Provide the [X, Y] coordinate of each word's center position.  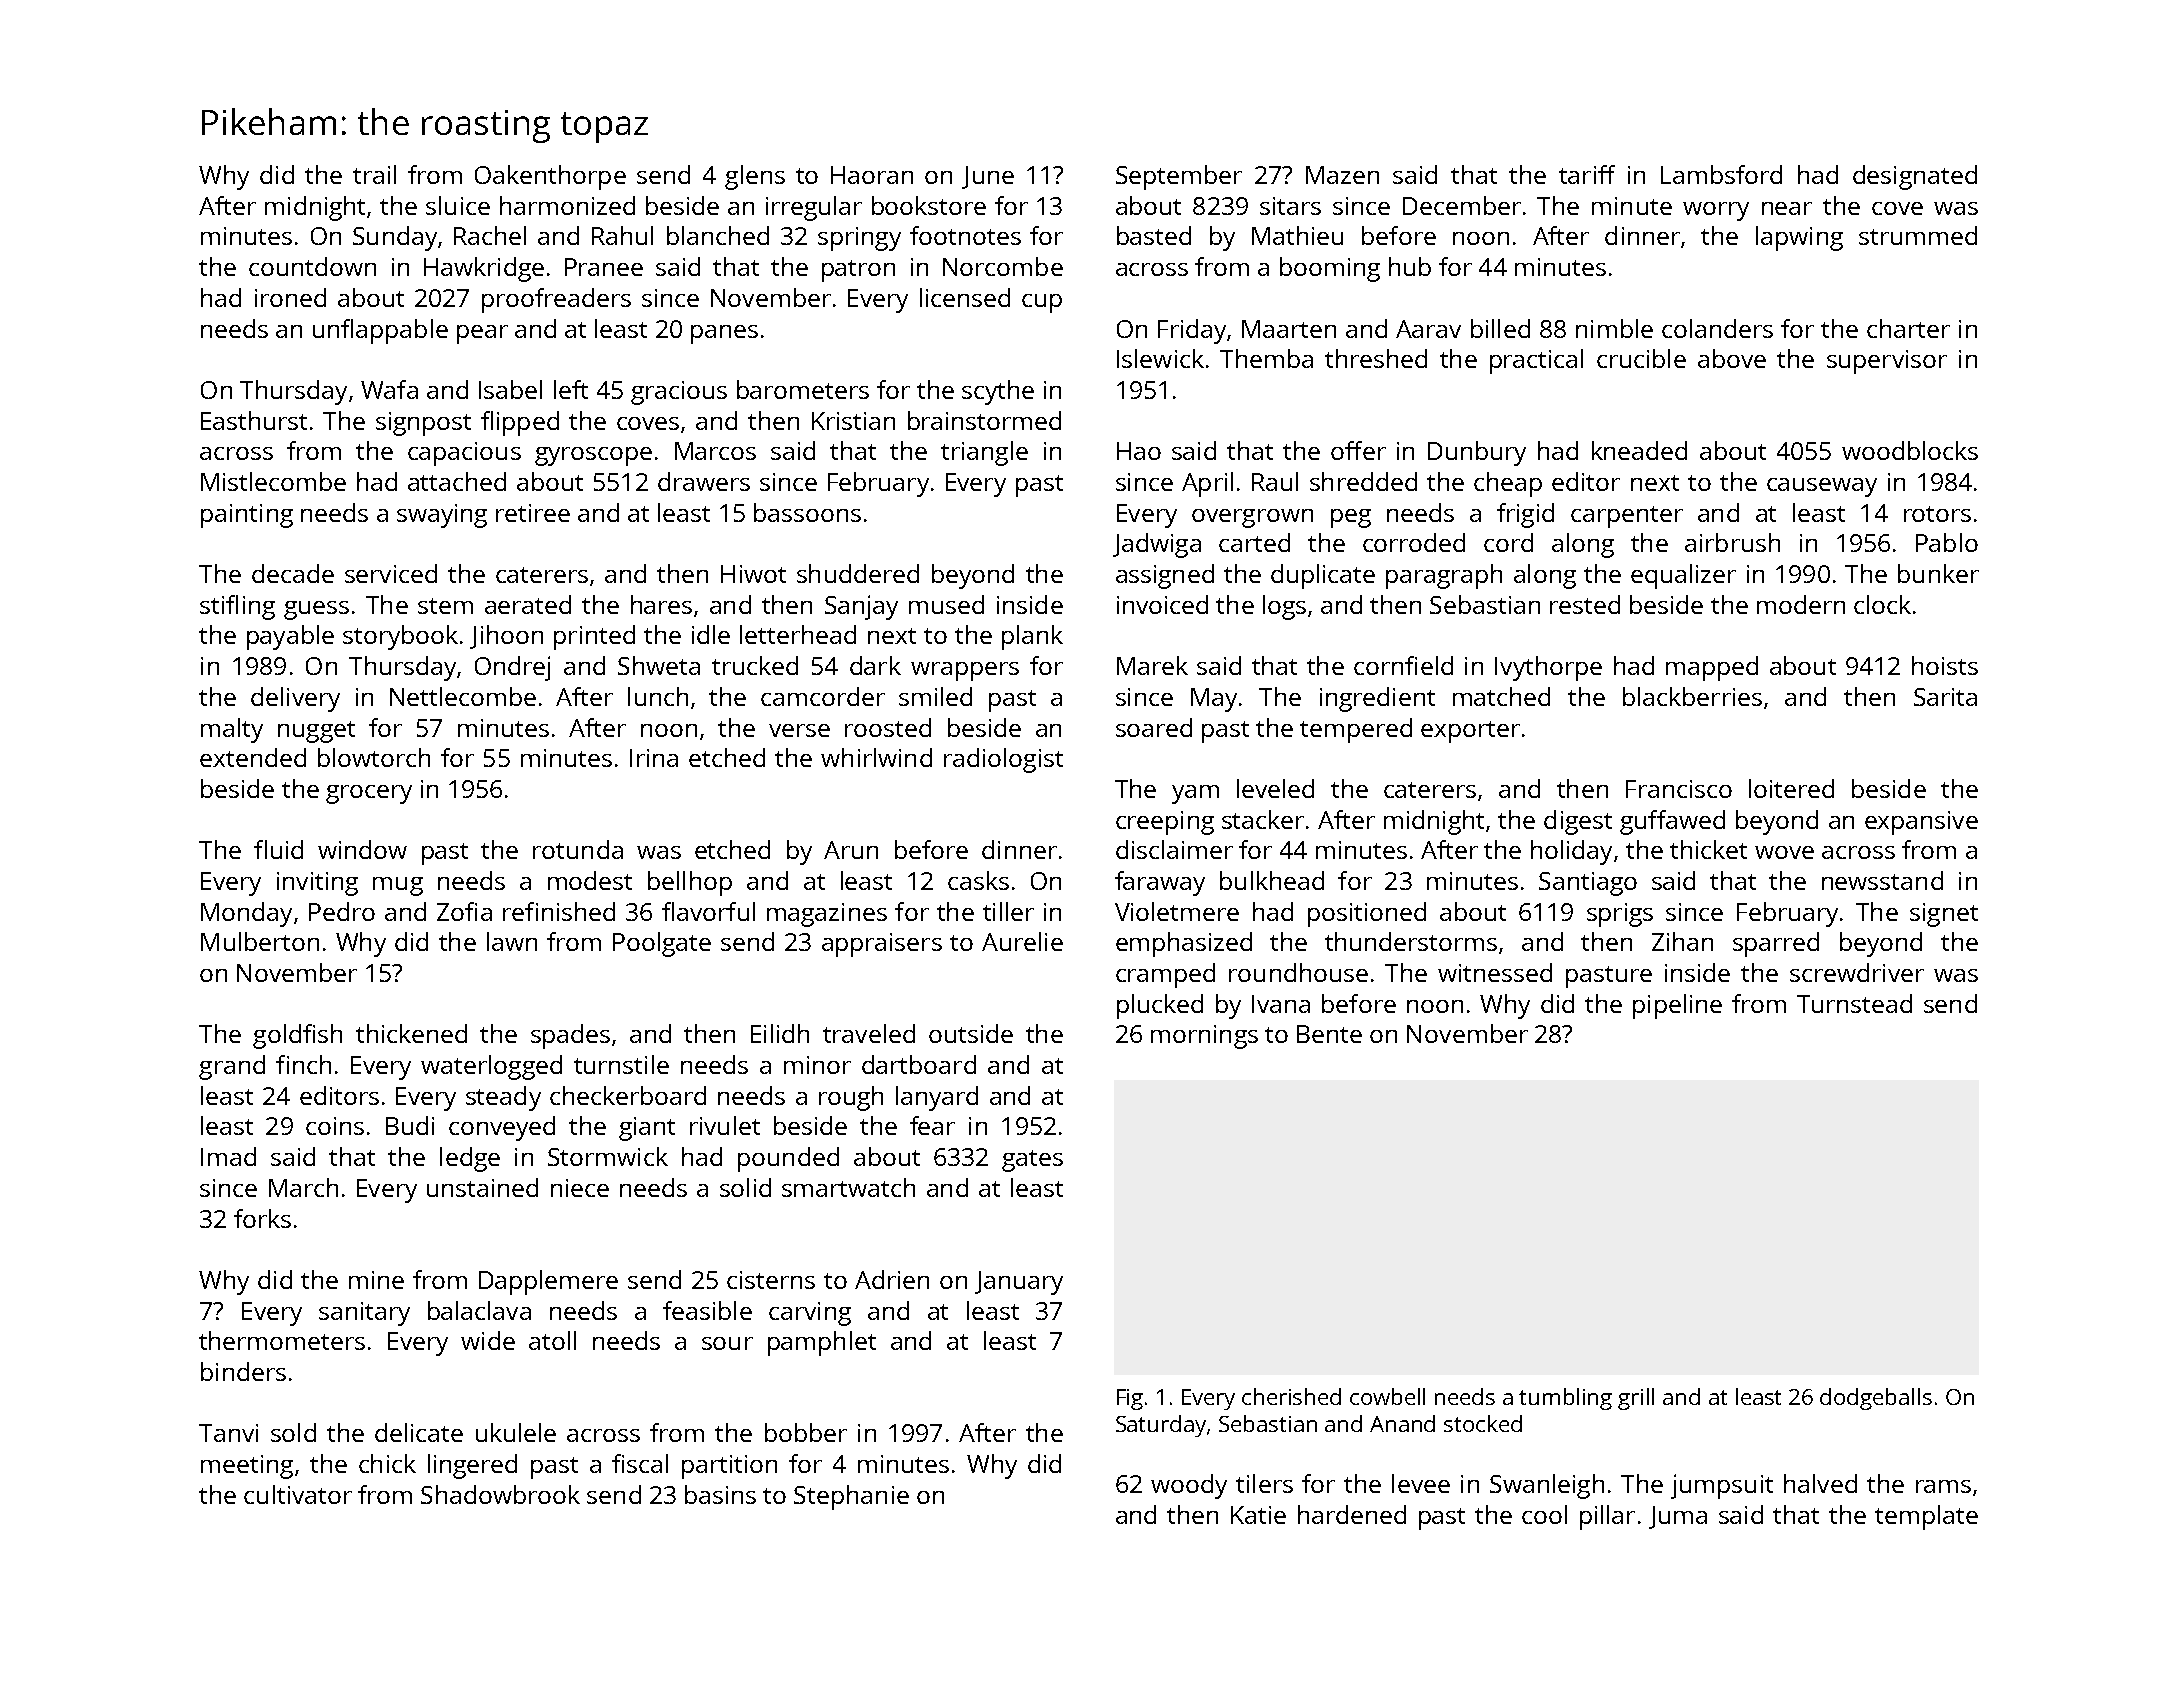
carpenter [1627, 517]
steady [503, 1098]
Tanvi [228, 1433]
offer [1358, 450]
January [1019, 1283]
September [1179, 177]
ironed [290, 297]
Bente [1329, 1034]
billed [1500, 328]
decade [293, 573]
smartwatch [848, 1187]
